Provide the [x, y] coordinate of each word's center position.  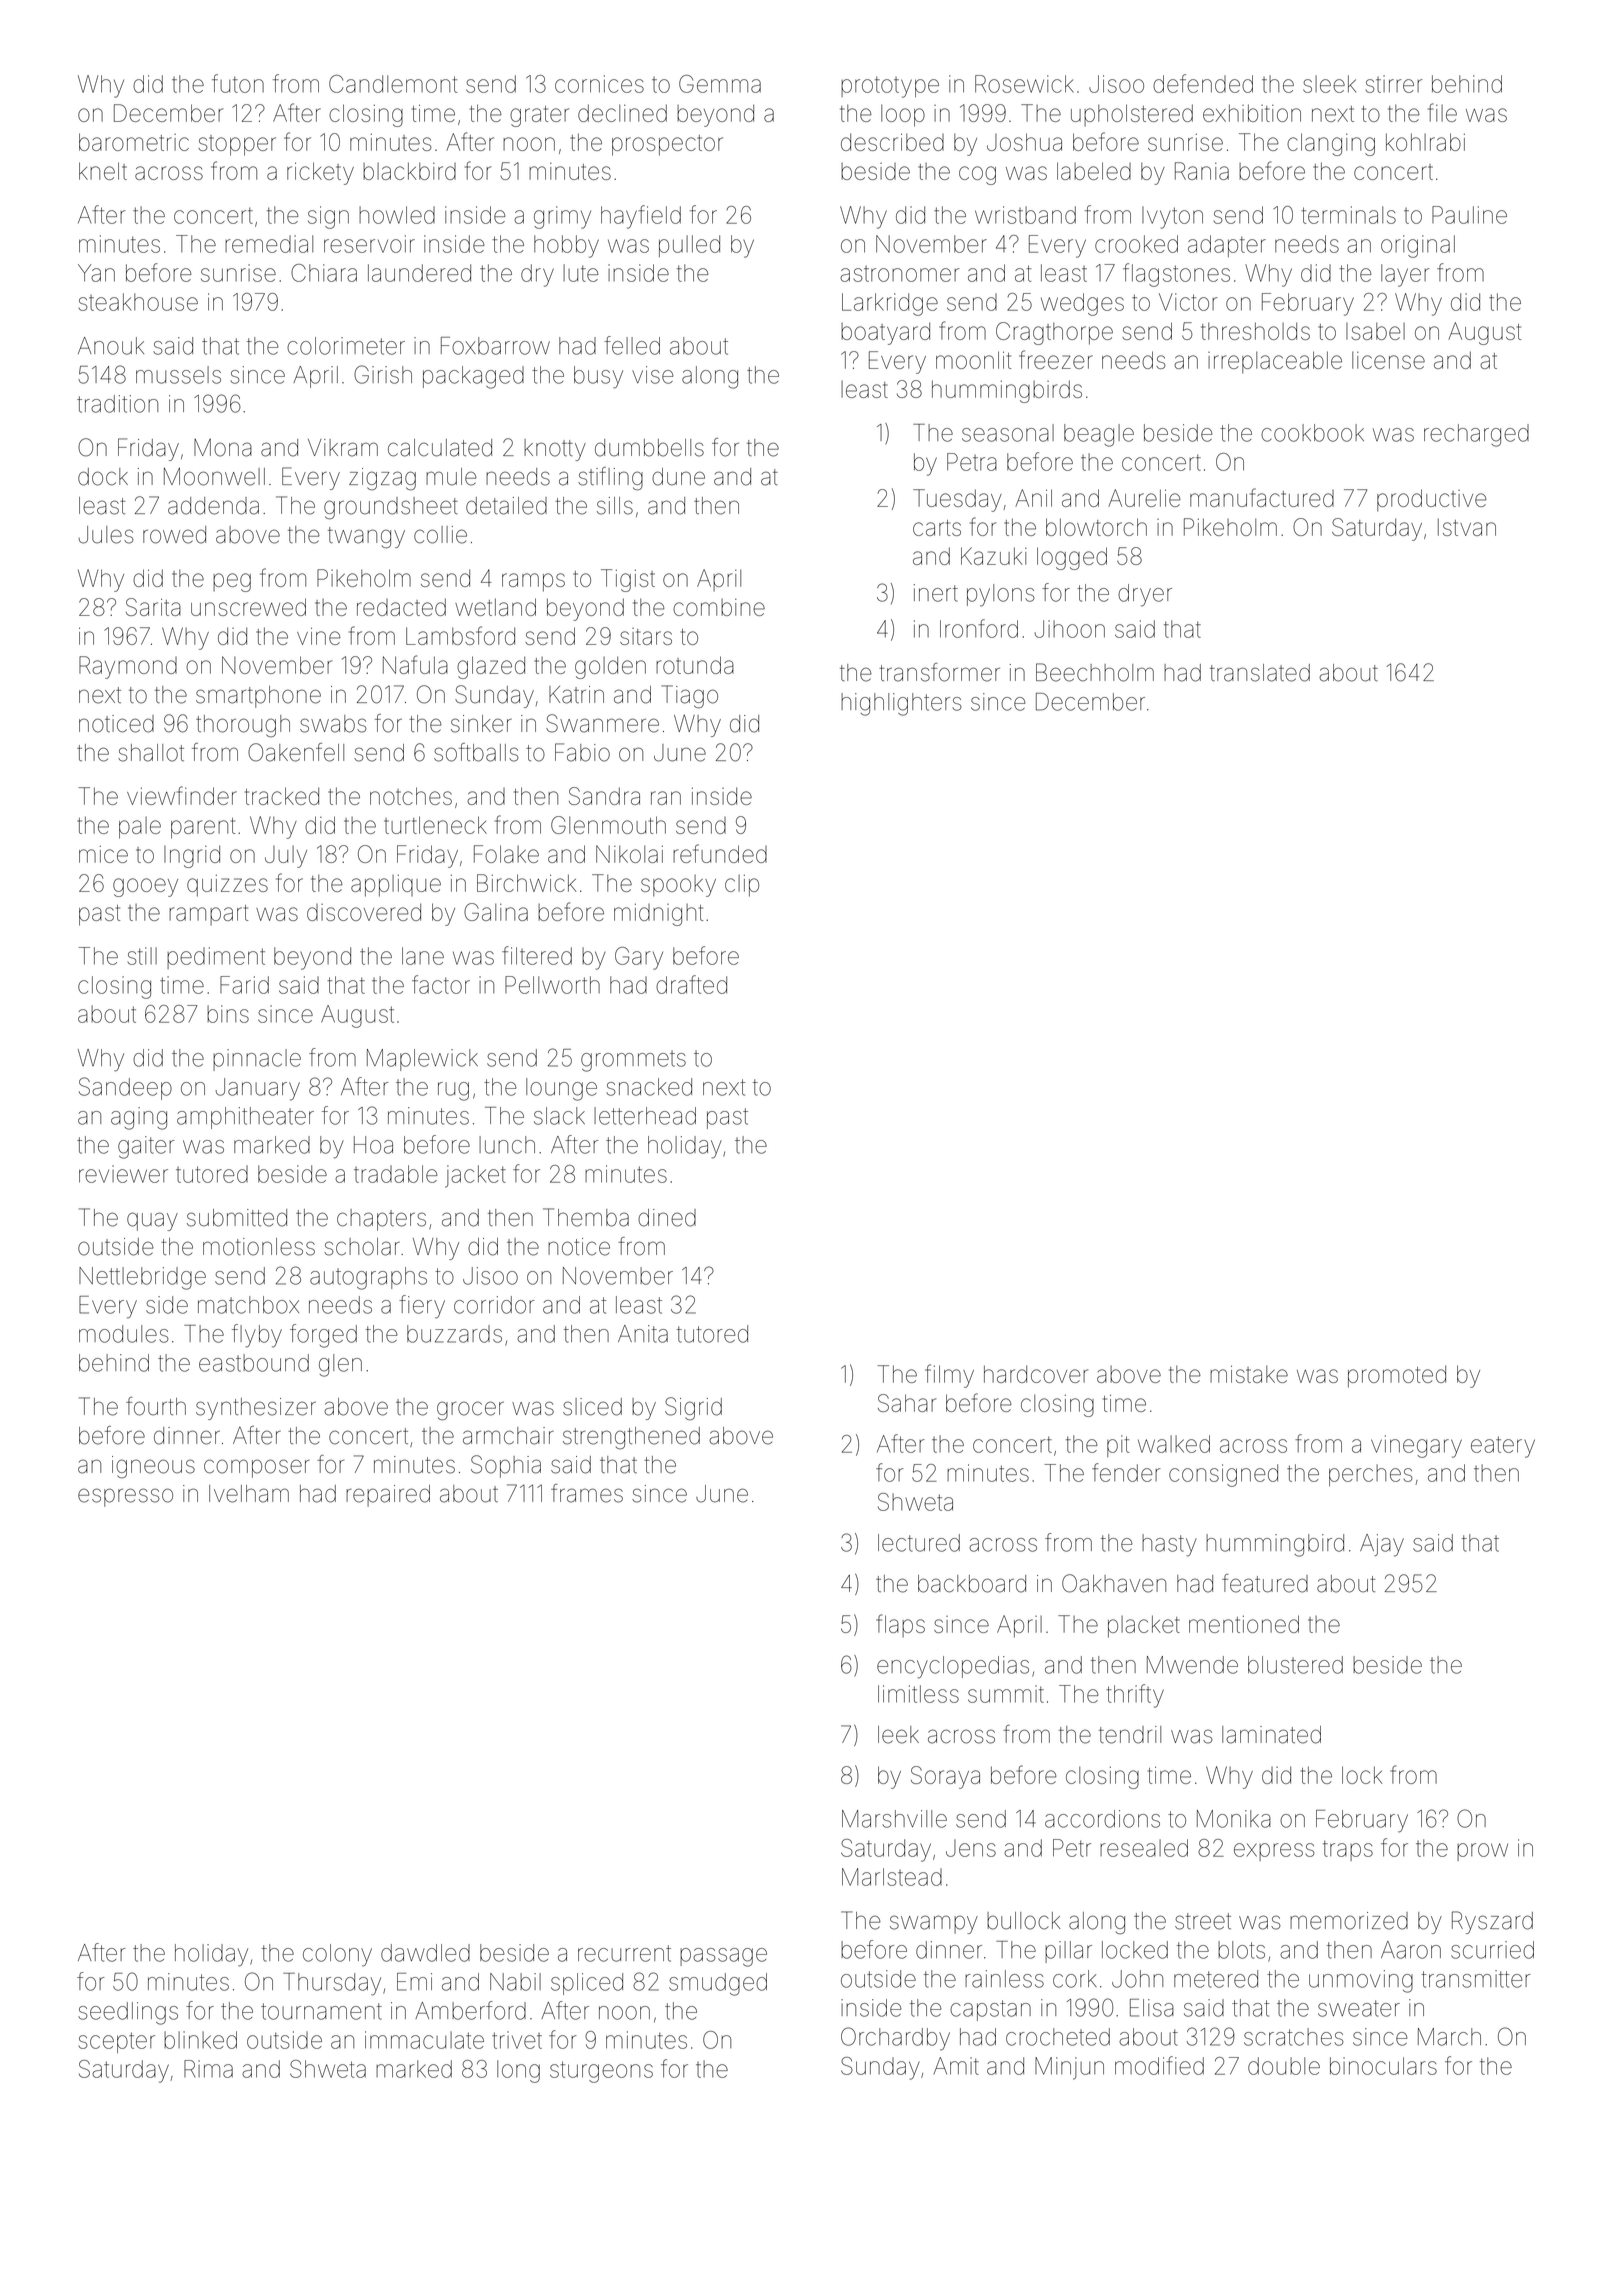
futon [238, 83]
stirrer [1394, 84]
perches [1371, 1475]
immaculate [424, 2040]
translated [1260, 673]
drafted [691, 984]
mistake [1249, 1374]
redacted [401, 607]
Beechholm [1095, 672]
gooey [145, 887]
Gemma [720, 84]
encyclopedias [953, 1667]
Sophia [506, 1466]
